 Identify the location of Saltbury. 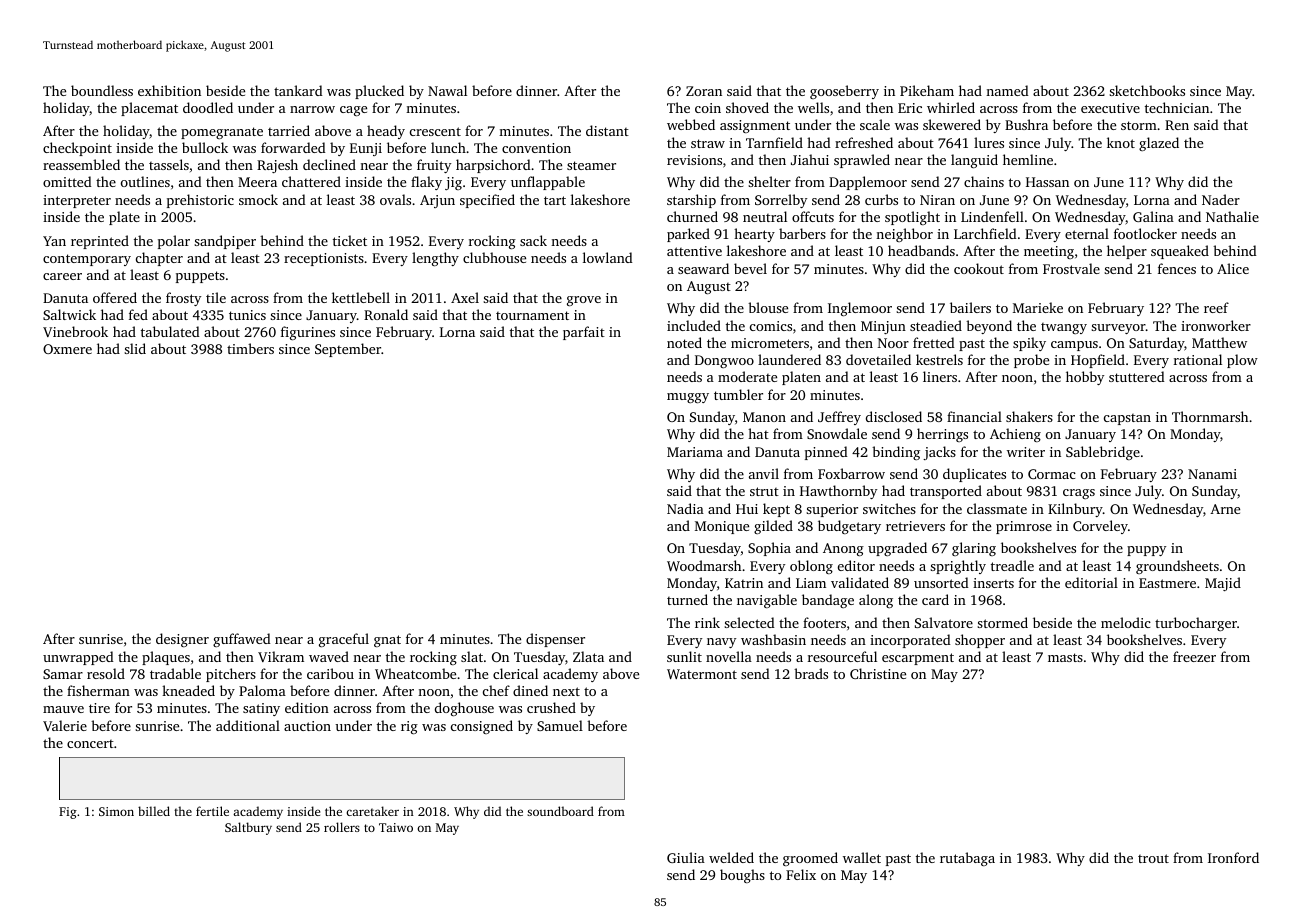
(248, 828).
